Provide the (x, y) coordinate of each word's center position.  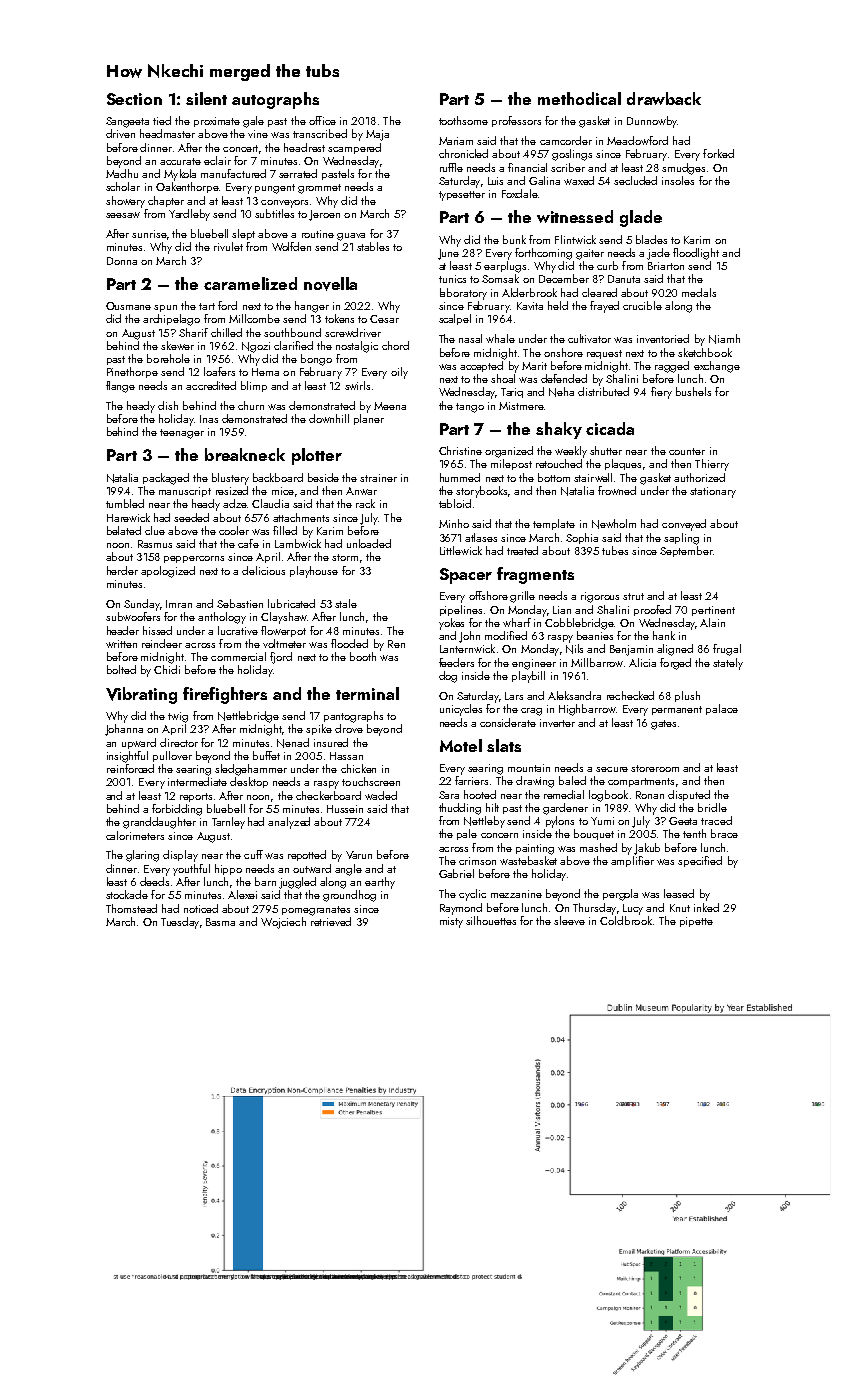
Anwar (361, 491)
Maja (377, 135)
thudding (460, 809)
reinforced (130, 768)
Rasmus (155, 544)
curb (607, 265)
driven (120, 133)
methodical (579, 98)
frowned (617, 490)
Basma (220, 922)
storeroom (655, 768)
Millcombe (254, 318)
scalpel (455, 319)
